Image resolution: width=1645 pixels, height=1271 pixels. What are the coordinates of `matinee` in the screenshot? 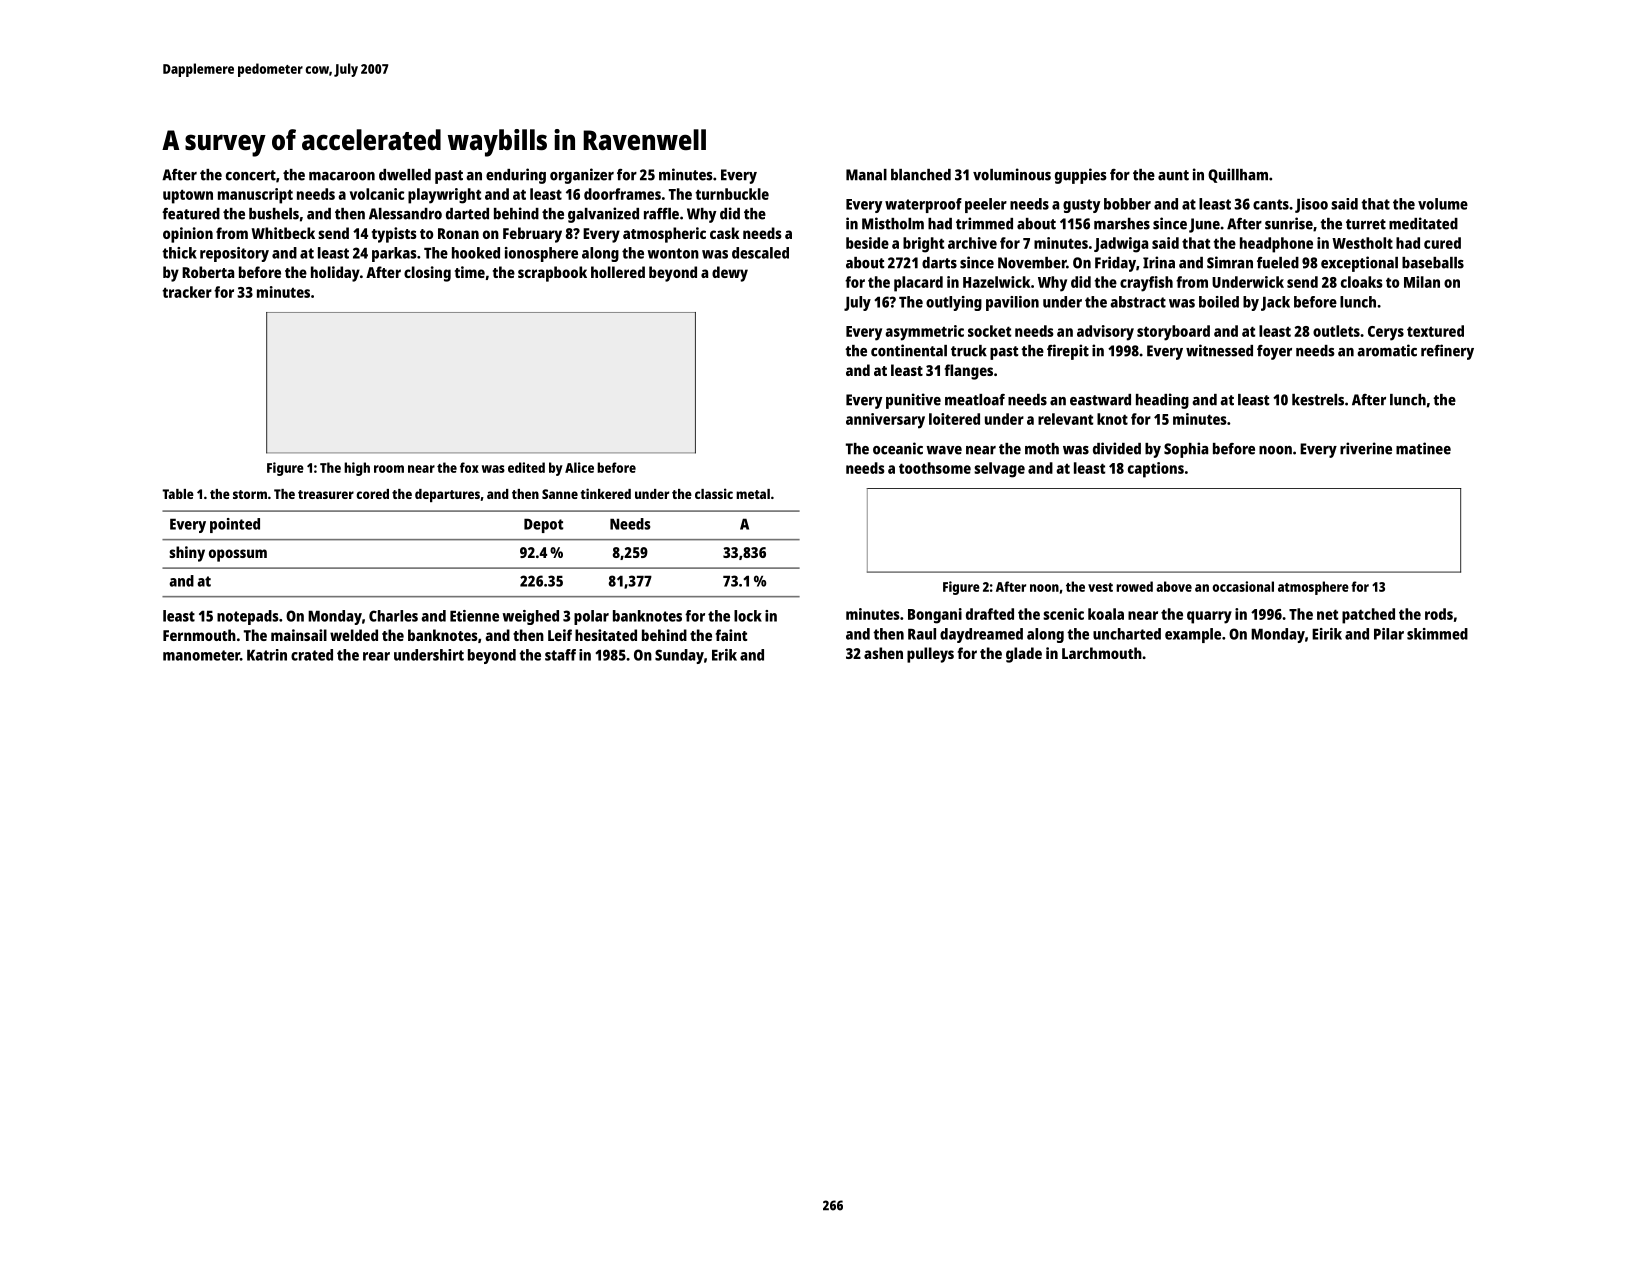 It's located at (1423, 448).
